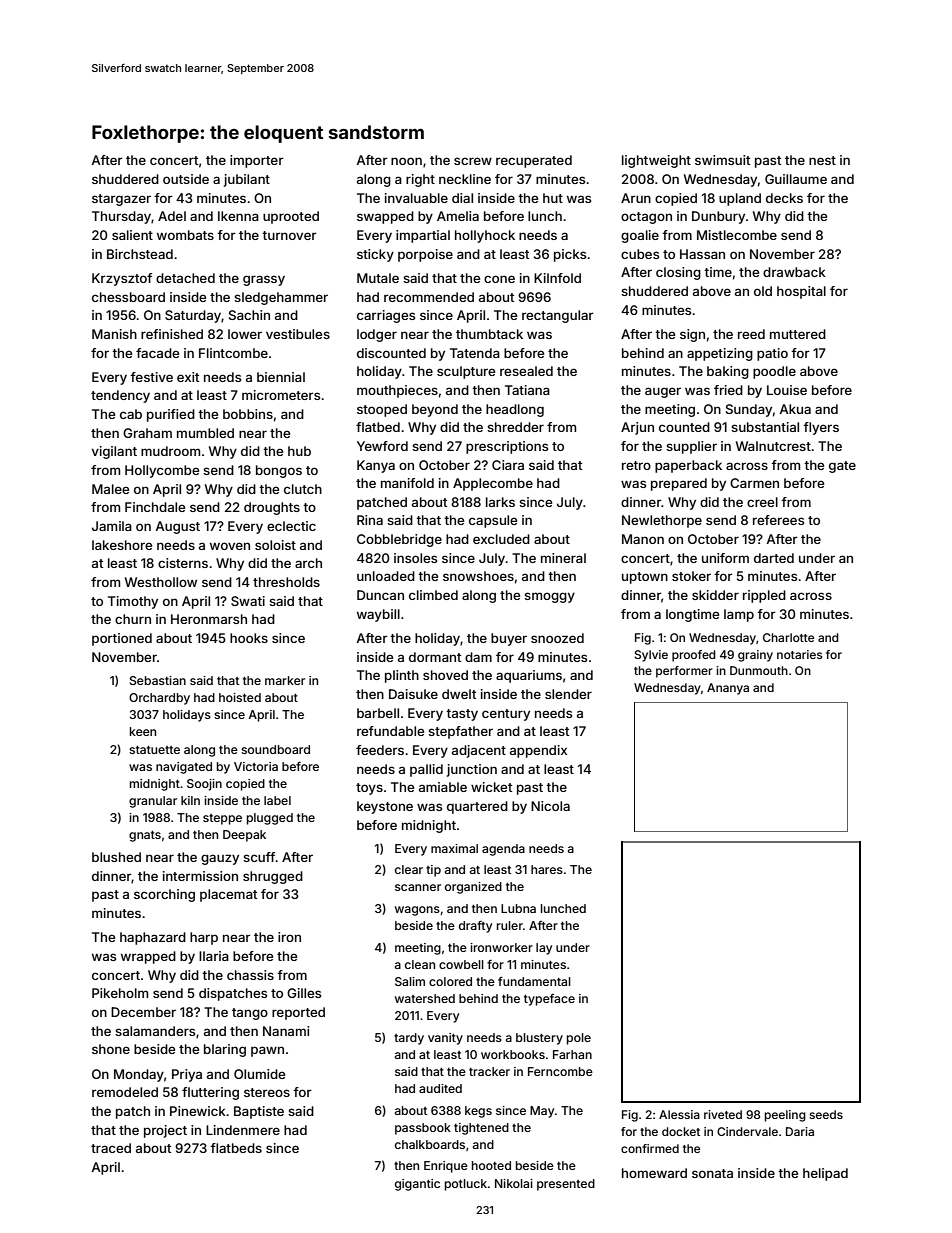 Image resolution: width=952 pixels, height=1233 pixels. Describe the element at coordinates (204, 938) in the screenshot. I see `harp` at that location.
